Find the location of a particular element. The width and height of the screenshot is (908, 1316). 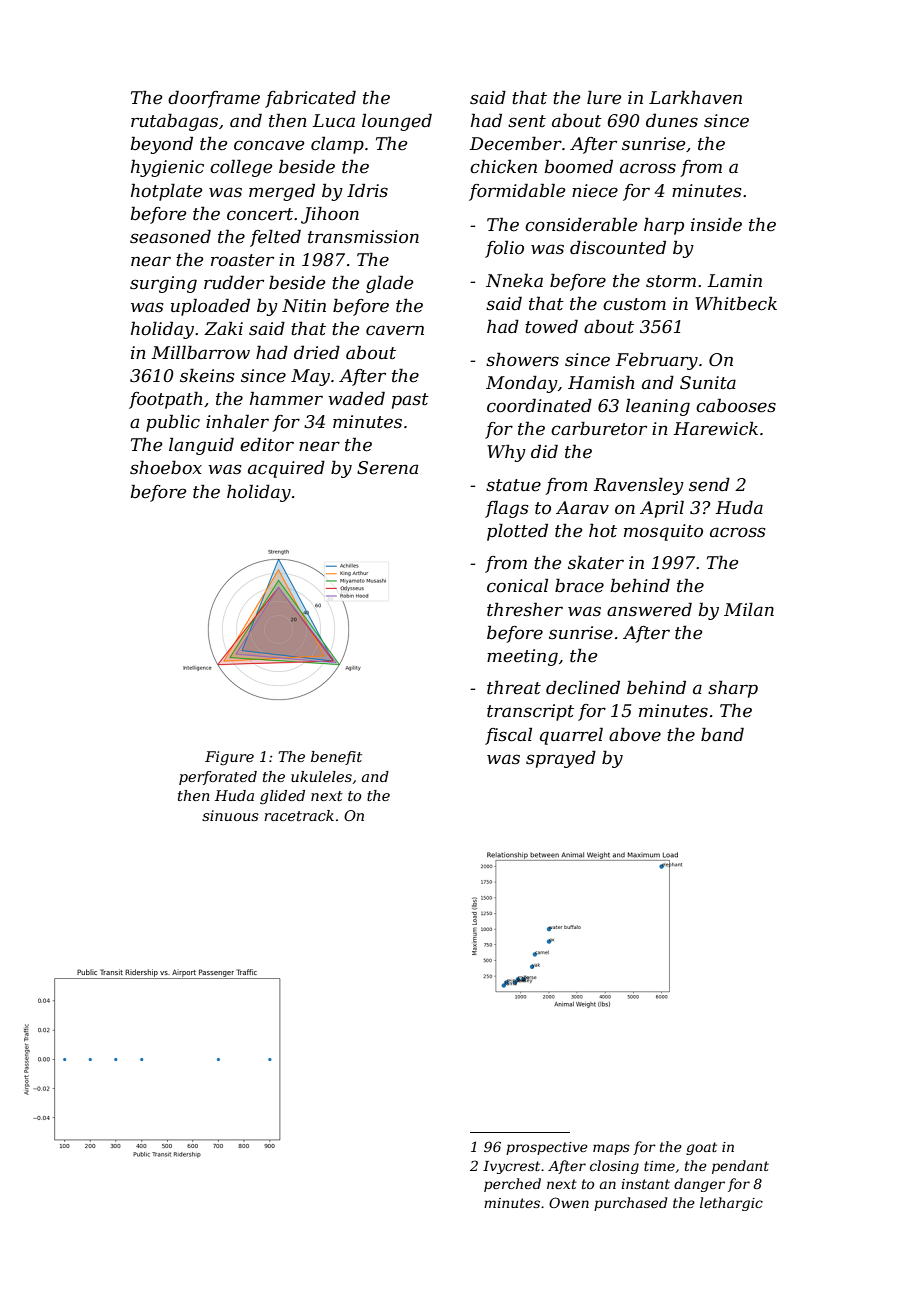

editor is located at coordinates (267, 444).
